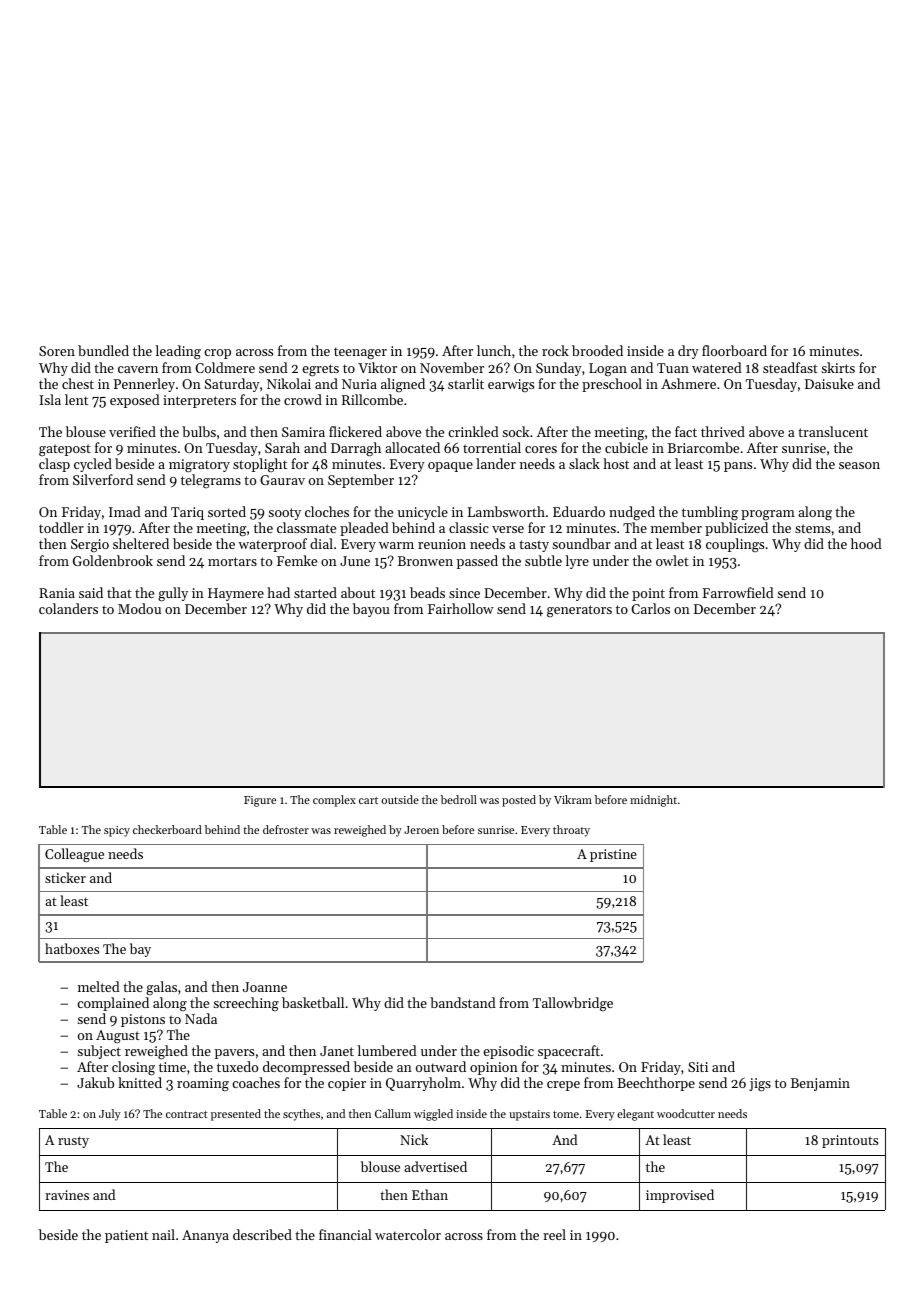 This screenshot has height=1308, width=924. Describe the element at coordinates (345, 1234) in the screenshot. I see `financial` at that location.
